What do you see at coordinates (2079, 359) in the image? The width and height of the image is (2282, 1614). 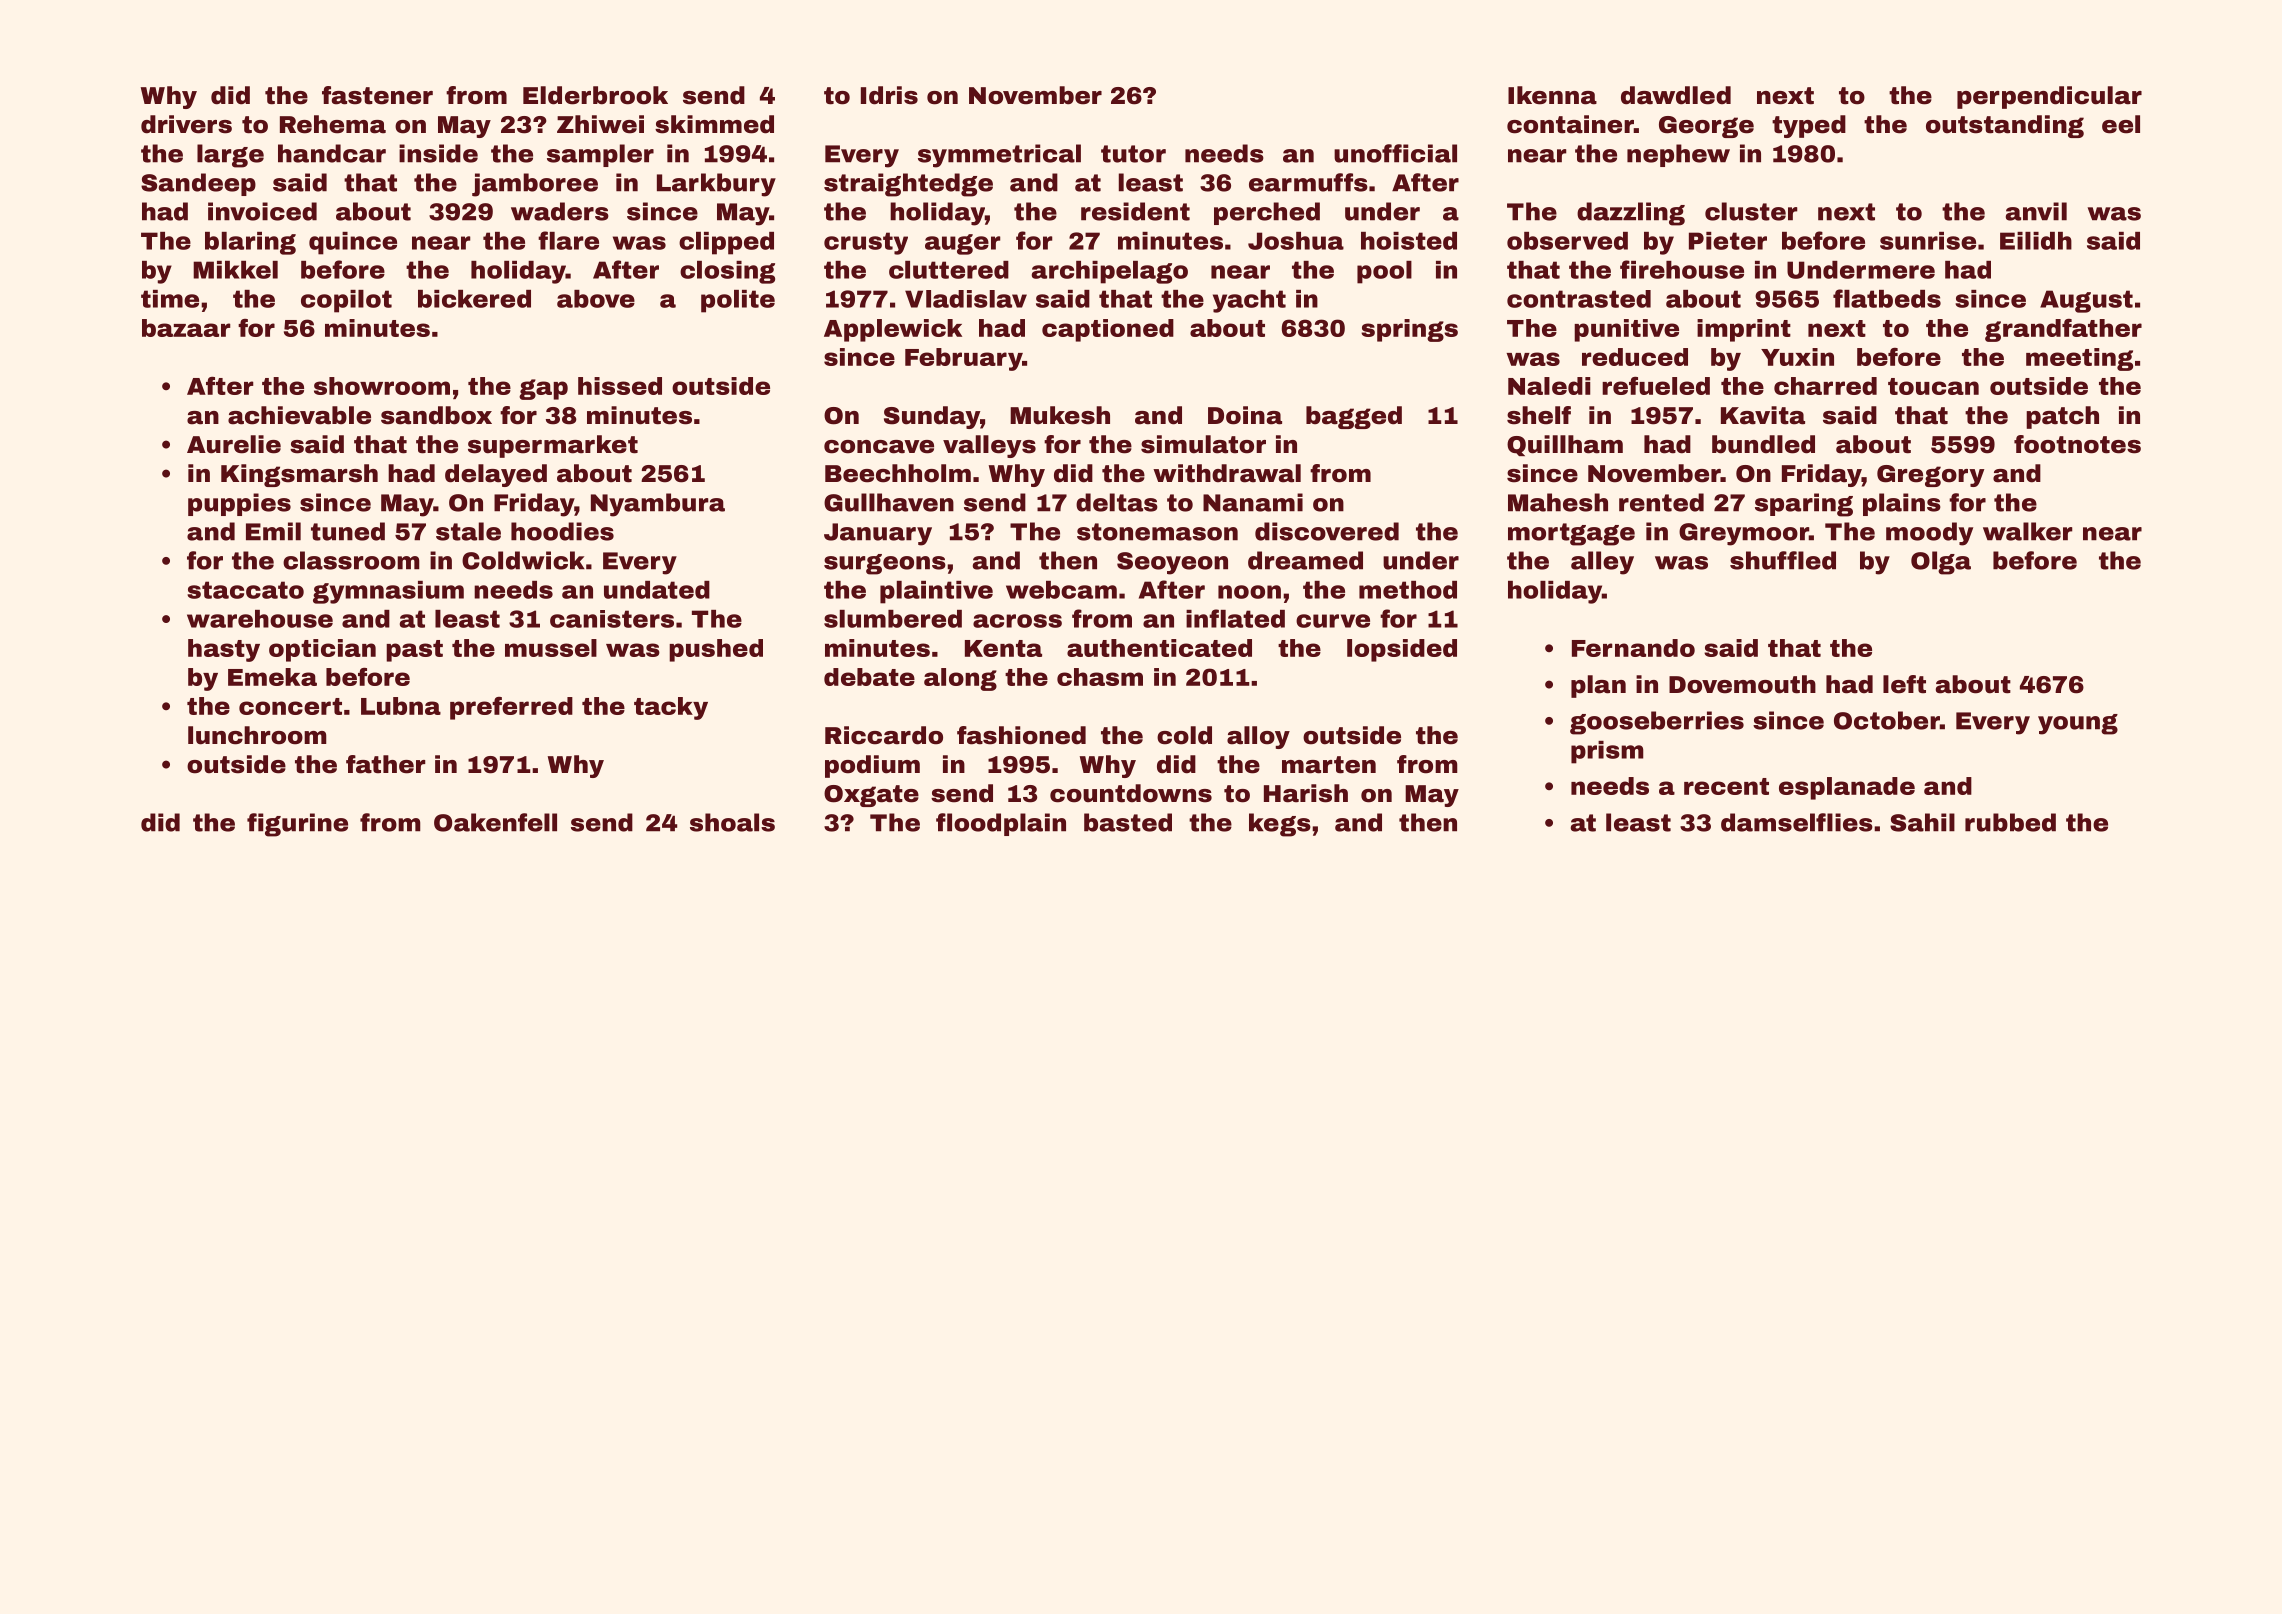 I see `meeting` at bounding box center [2079, 359].
